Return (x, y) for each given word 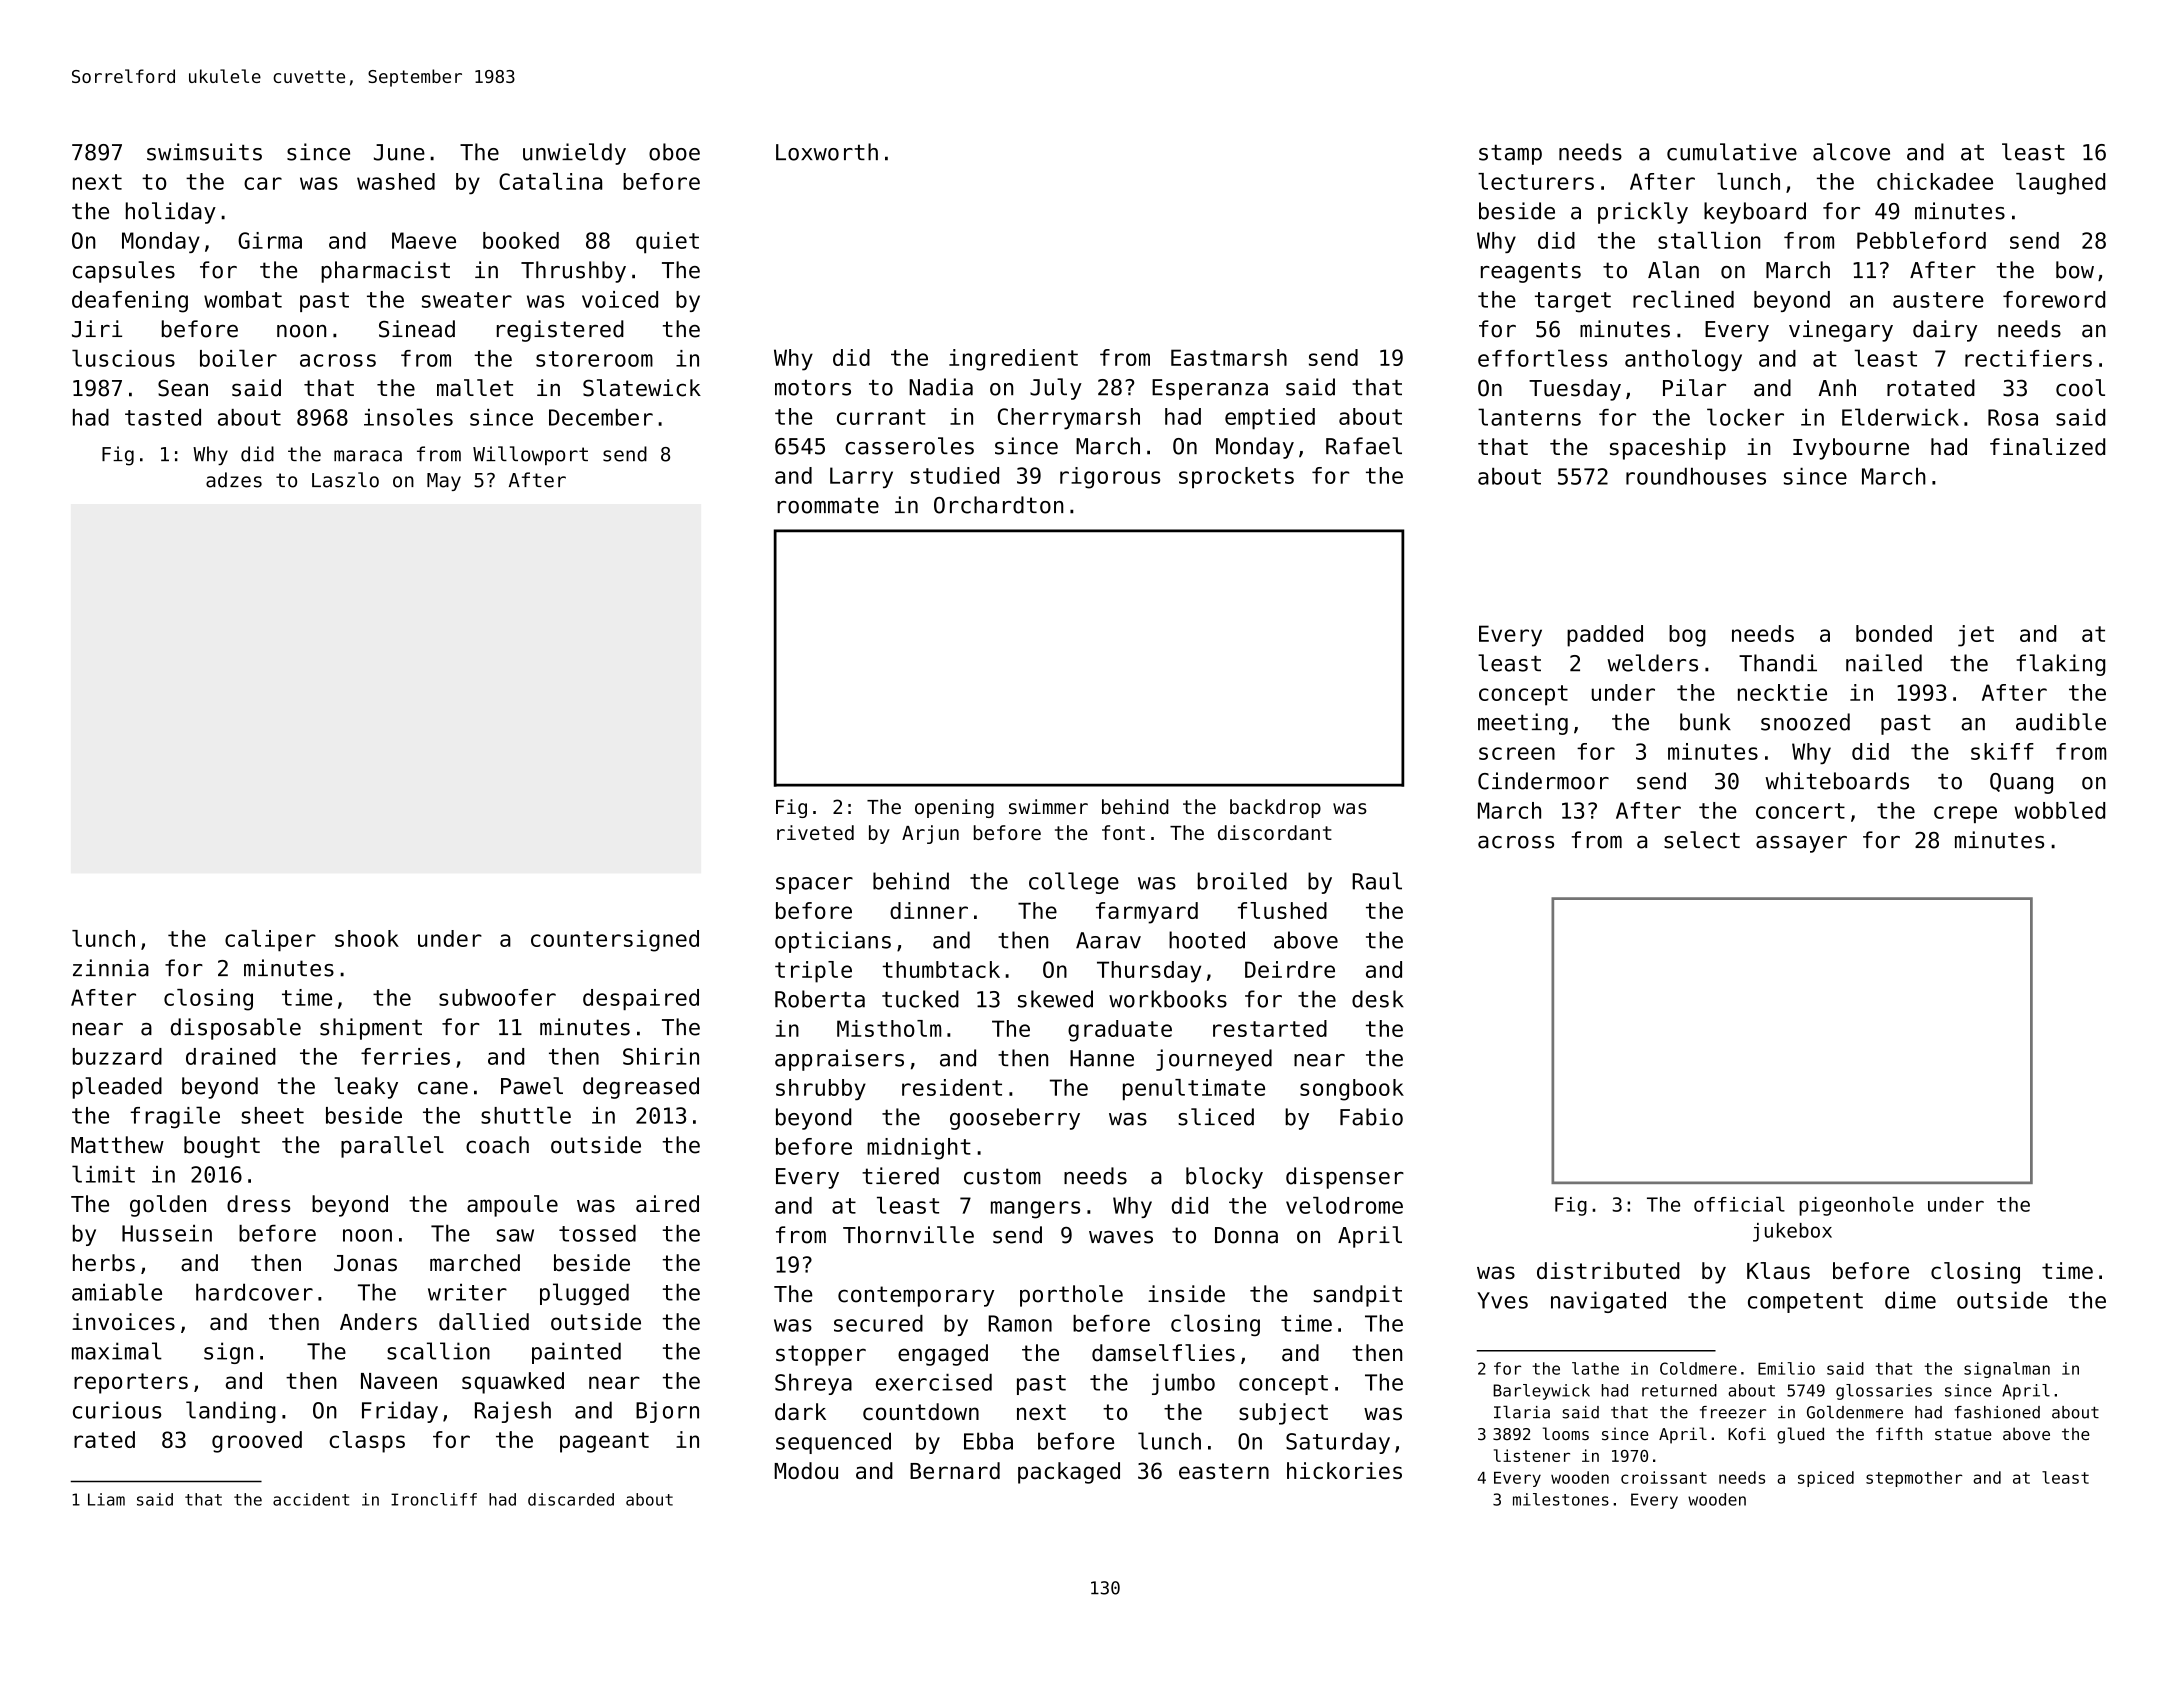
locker (1745, 417)
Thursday (1149, 972)
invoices (123, 1321)
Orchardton (998, 505)
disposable (236, 1029)
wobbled (2060, 810)
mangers (1035, 1210)
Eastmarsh (1229, 357)
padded (1605, 636)
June (399, 152)
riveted (815, 832)
